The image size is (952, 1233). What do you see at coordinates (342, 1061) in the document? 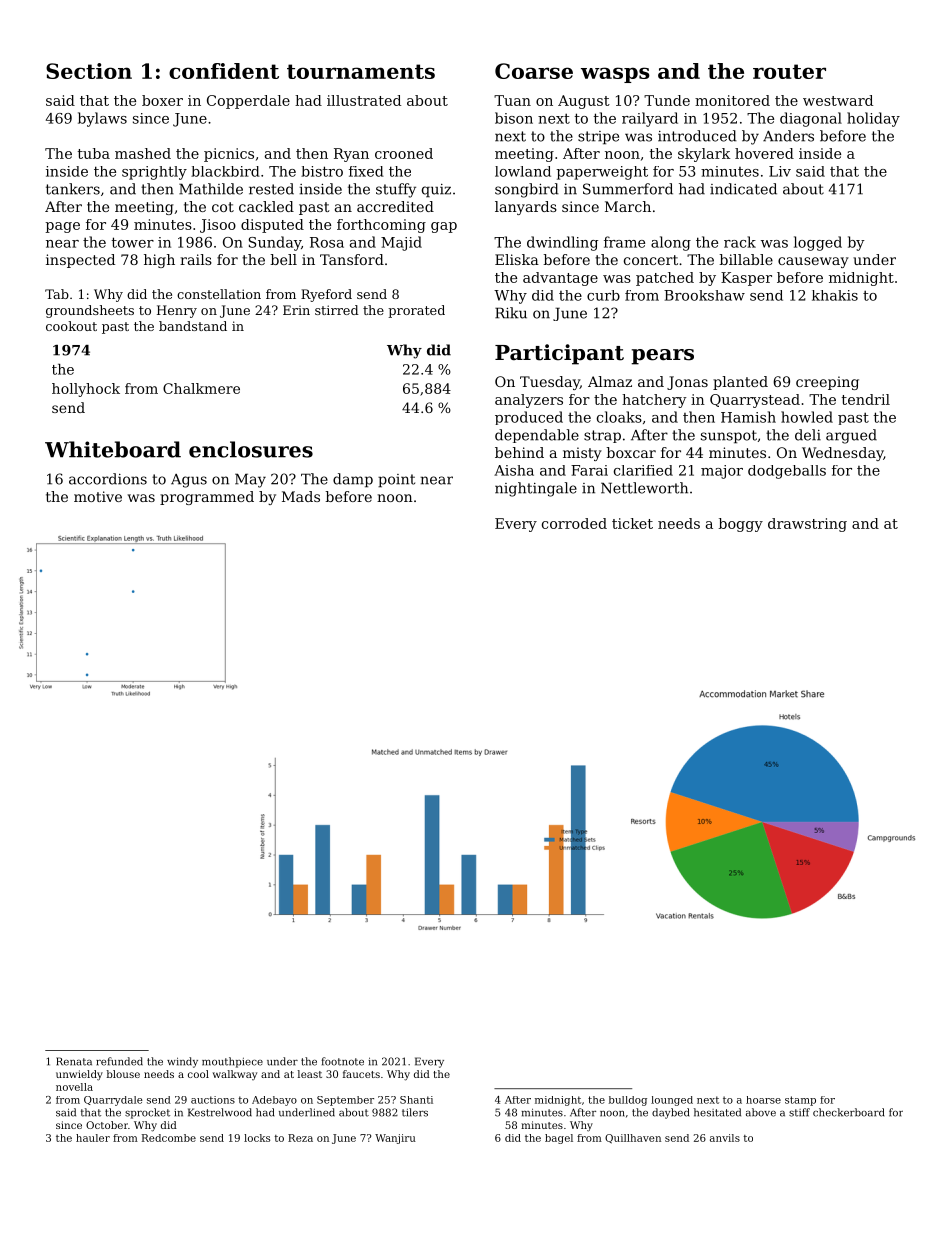
I see `footnote` at bounding box center [342, 1061].
